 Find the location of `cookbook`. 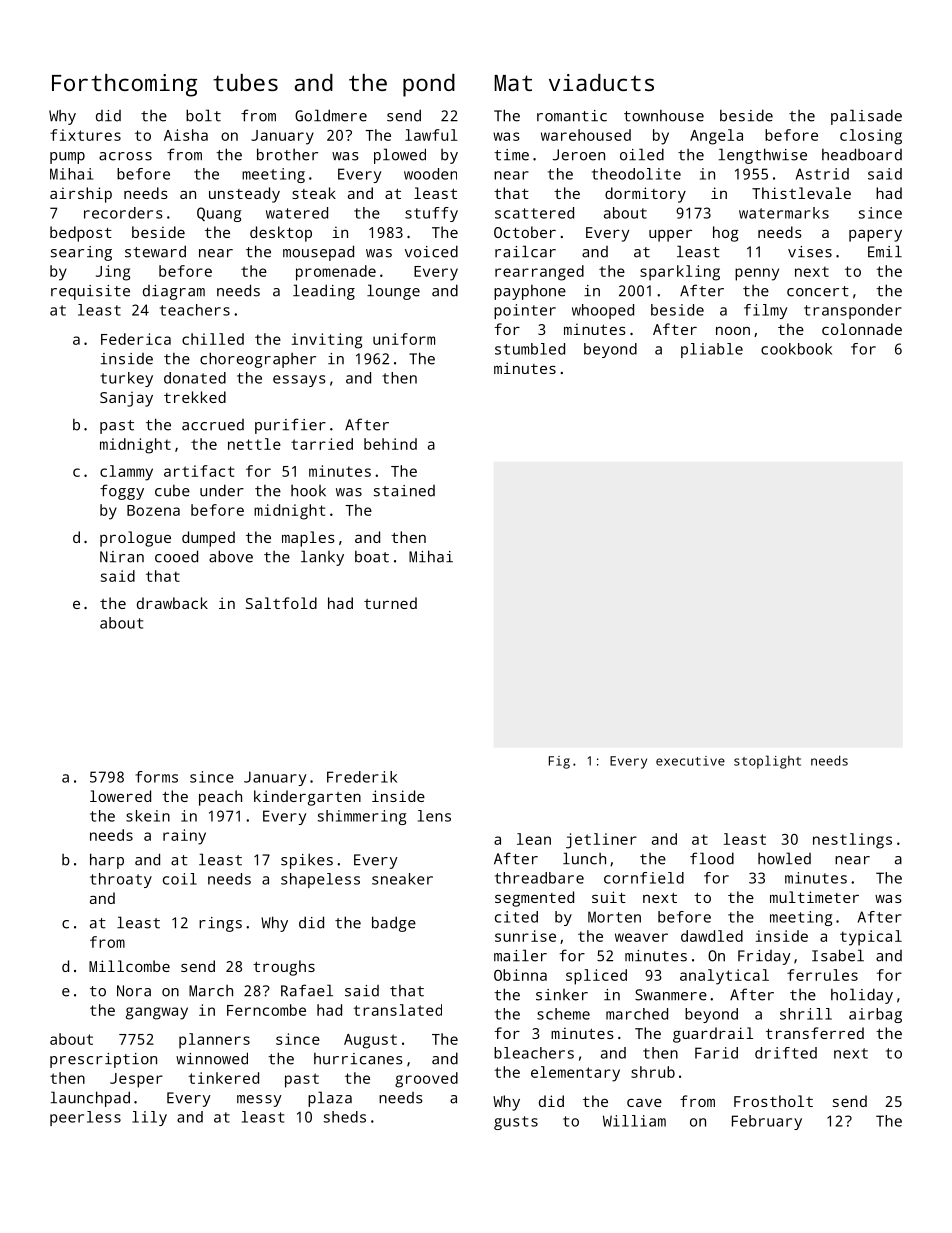

cookbook is located at coordinates (796, 349).
